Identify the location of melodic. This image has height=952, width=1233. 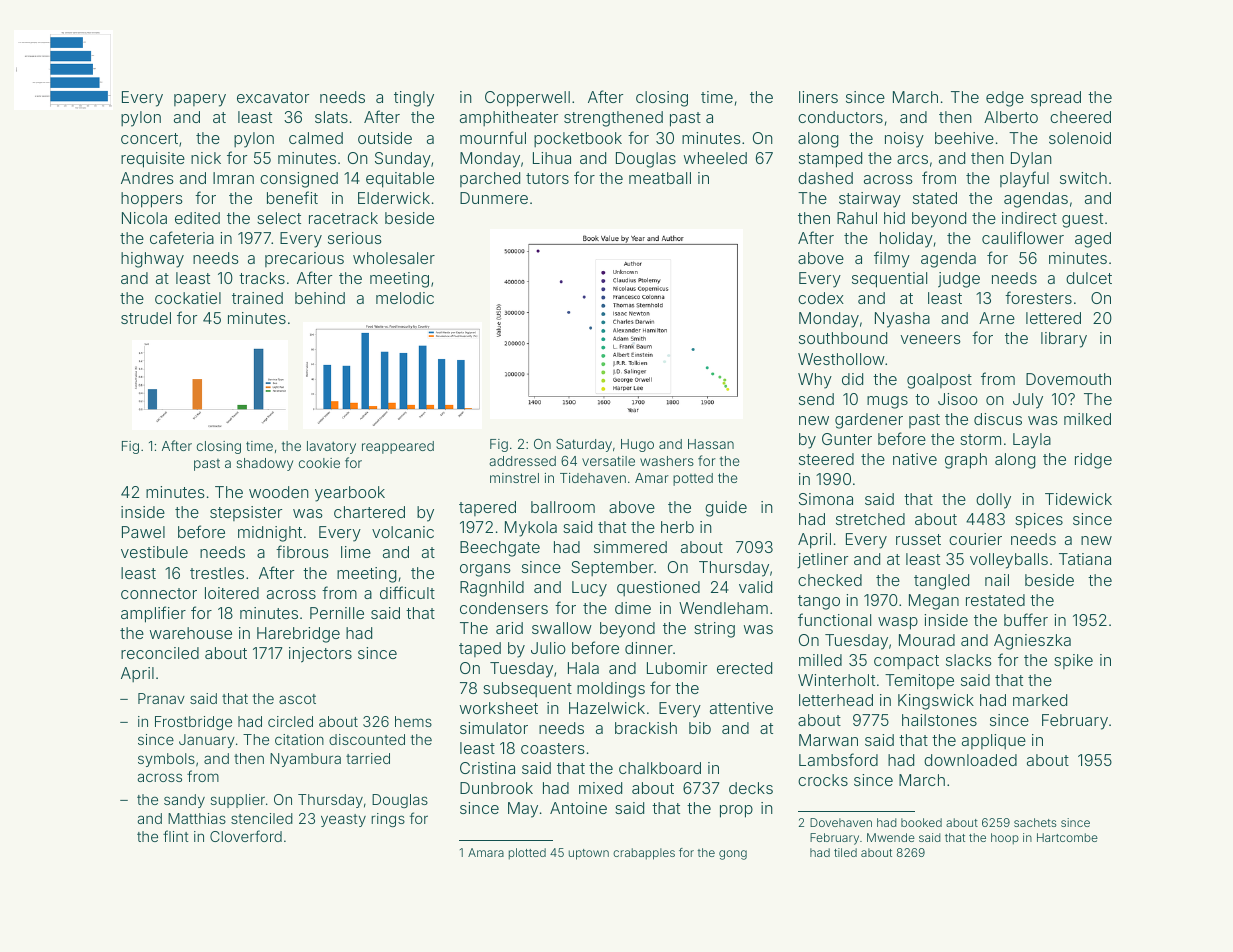
(405, 298).
